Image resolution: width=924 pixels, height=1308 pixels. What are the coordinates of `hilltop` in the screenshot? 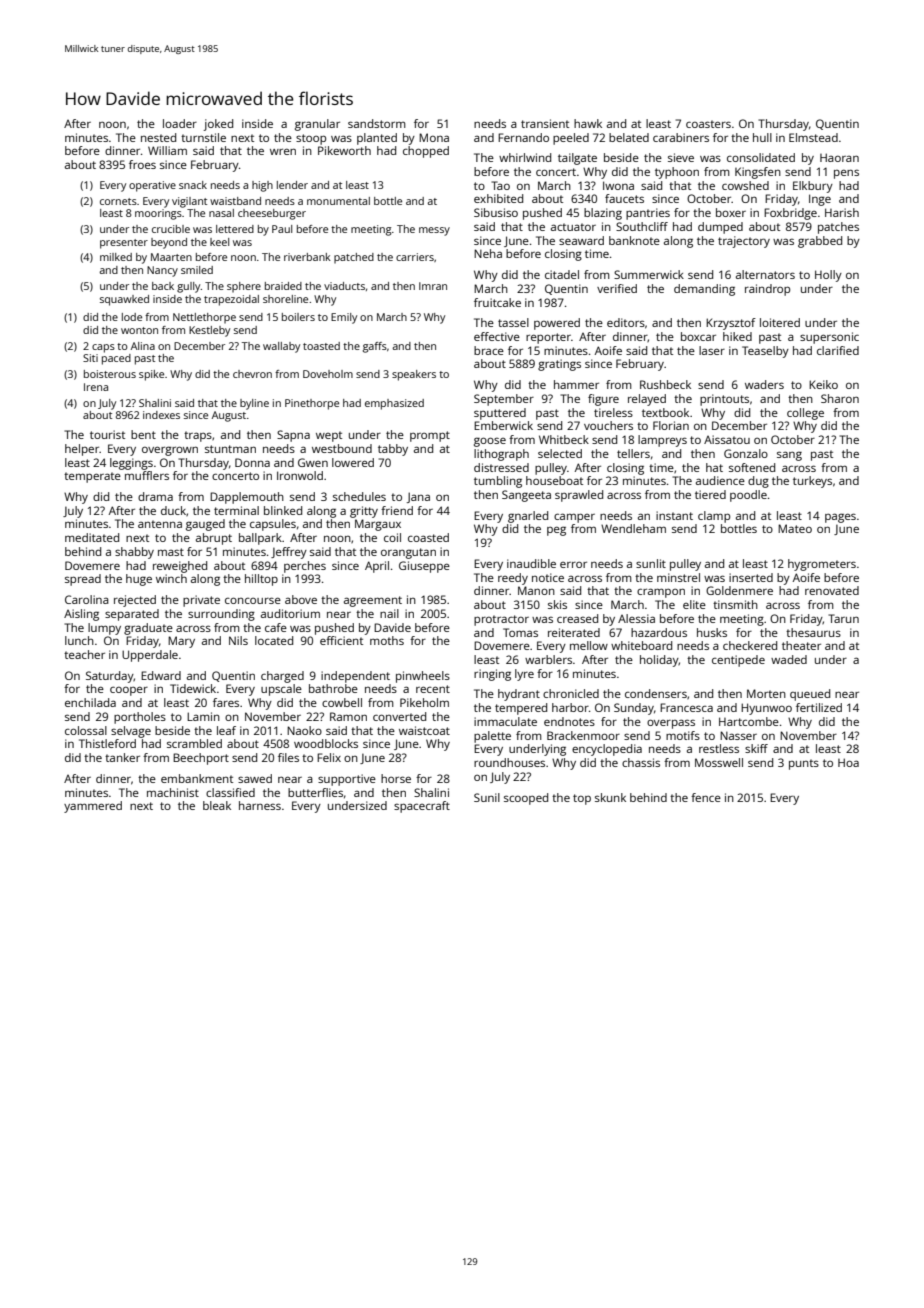 It's located at (261, 580).
